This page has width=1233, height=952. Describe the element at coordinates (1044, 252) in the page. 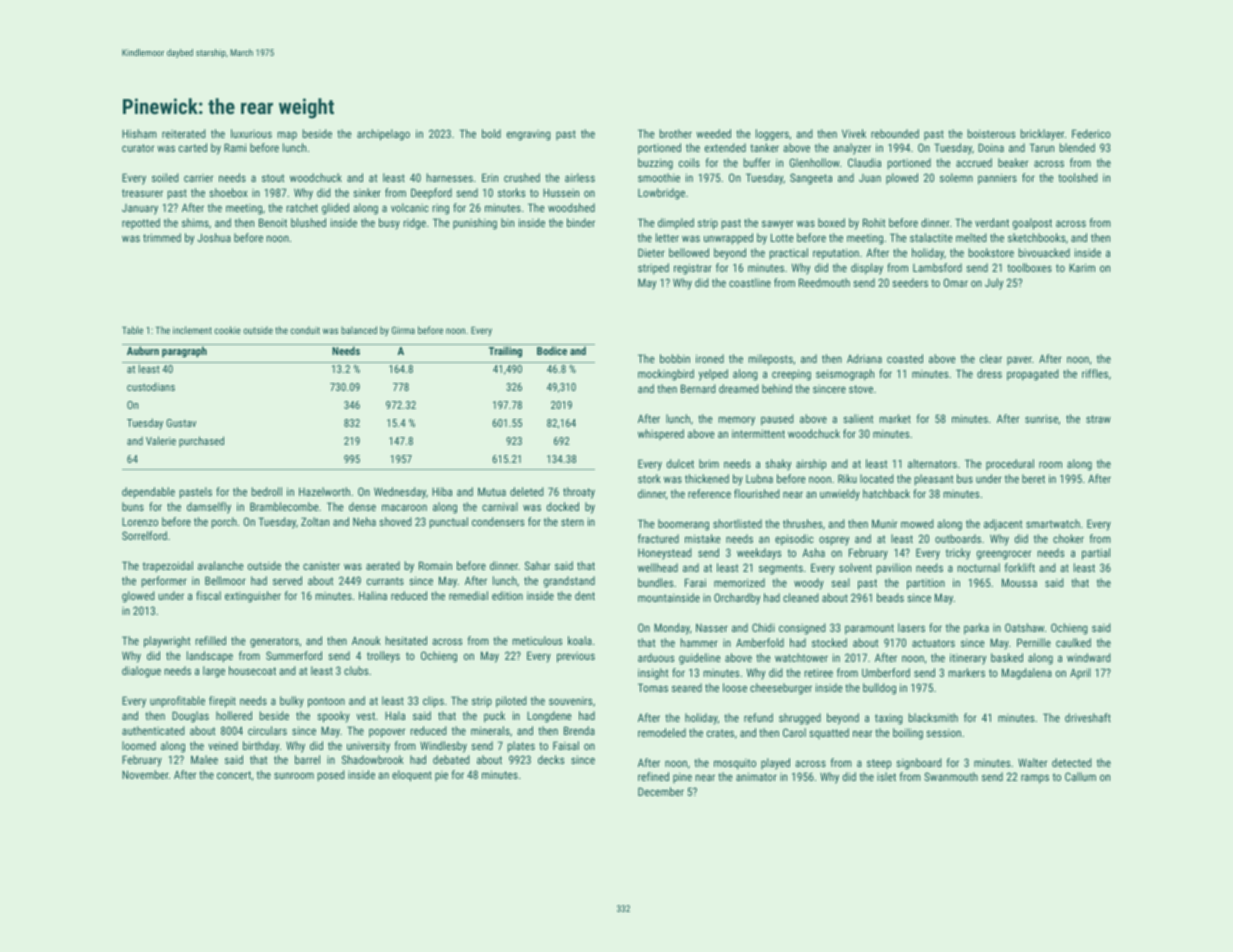

I see `bivouacked` at that location.
